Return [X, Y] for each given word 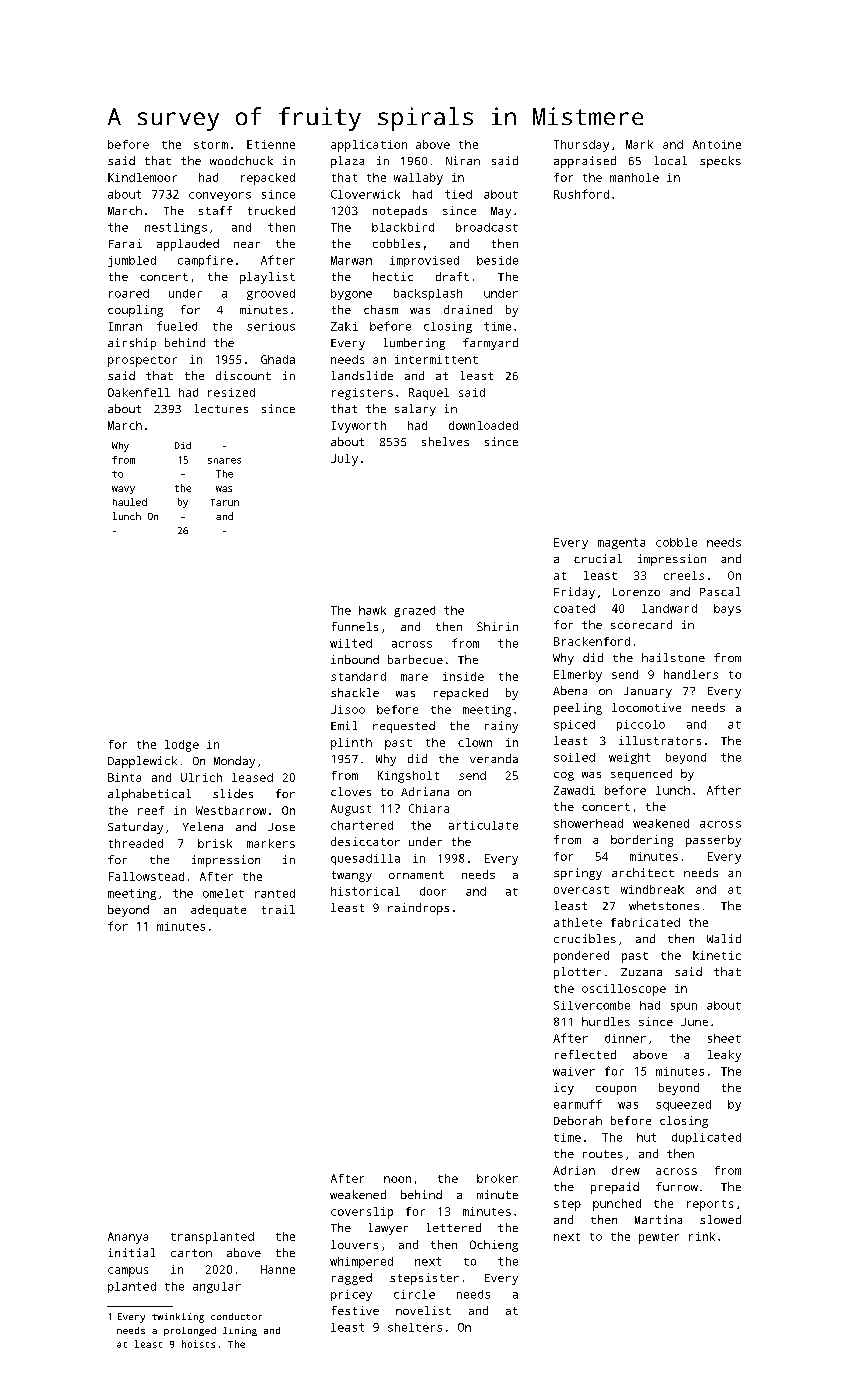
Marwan [351, 260]
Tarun [225, 502]
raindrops [418, 909]
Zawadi [574, 790]
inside [463, 676]
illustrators [660, 740]
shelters [415, 1327]
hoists [198, 1344]
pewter [659, 1238]
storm [211, 145]
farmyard [490, 344]
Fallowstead [146, 876]
